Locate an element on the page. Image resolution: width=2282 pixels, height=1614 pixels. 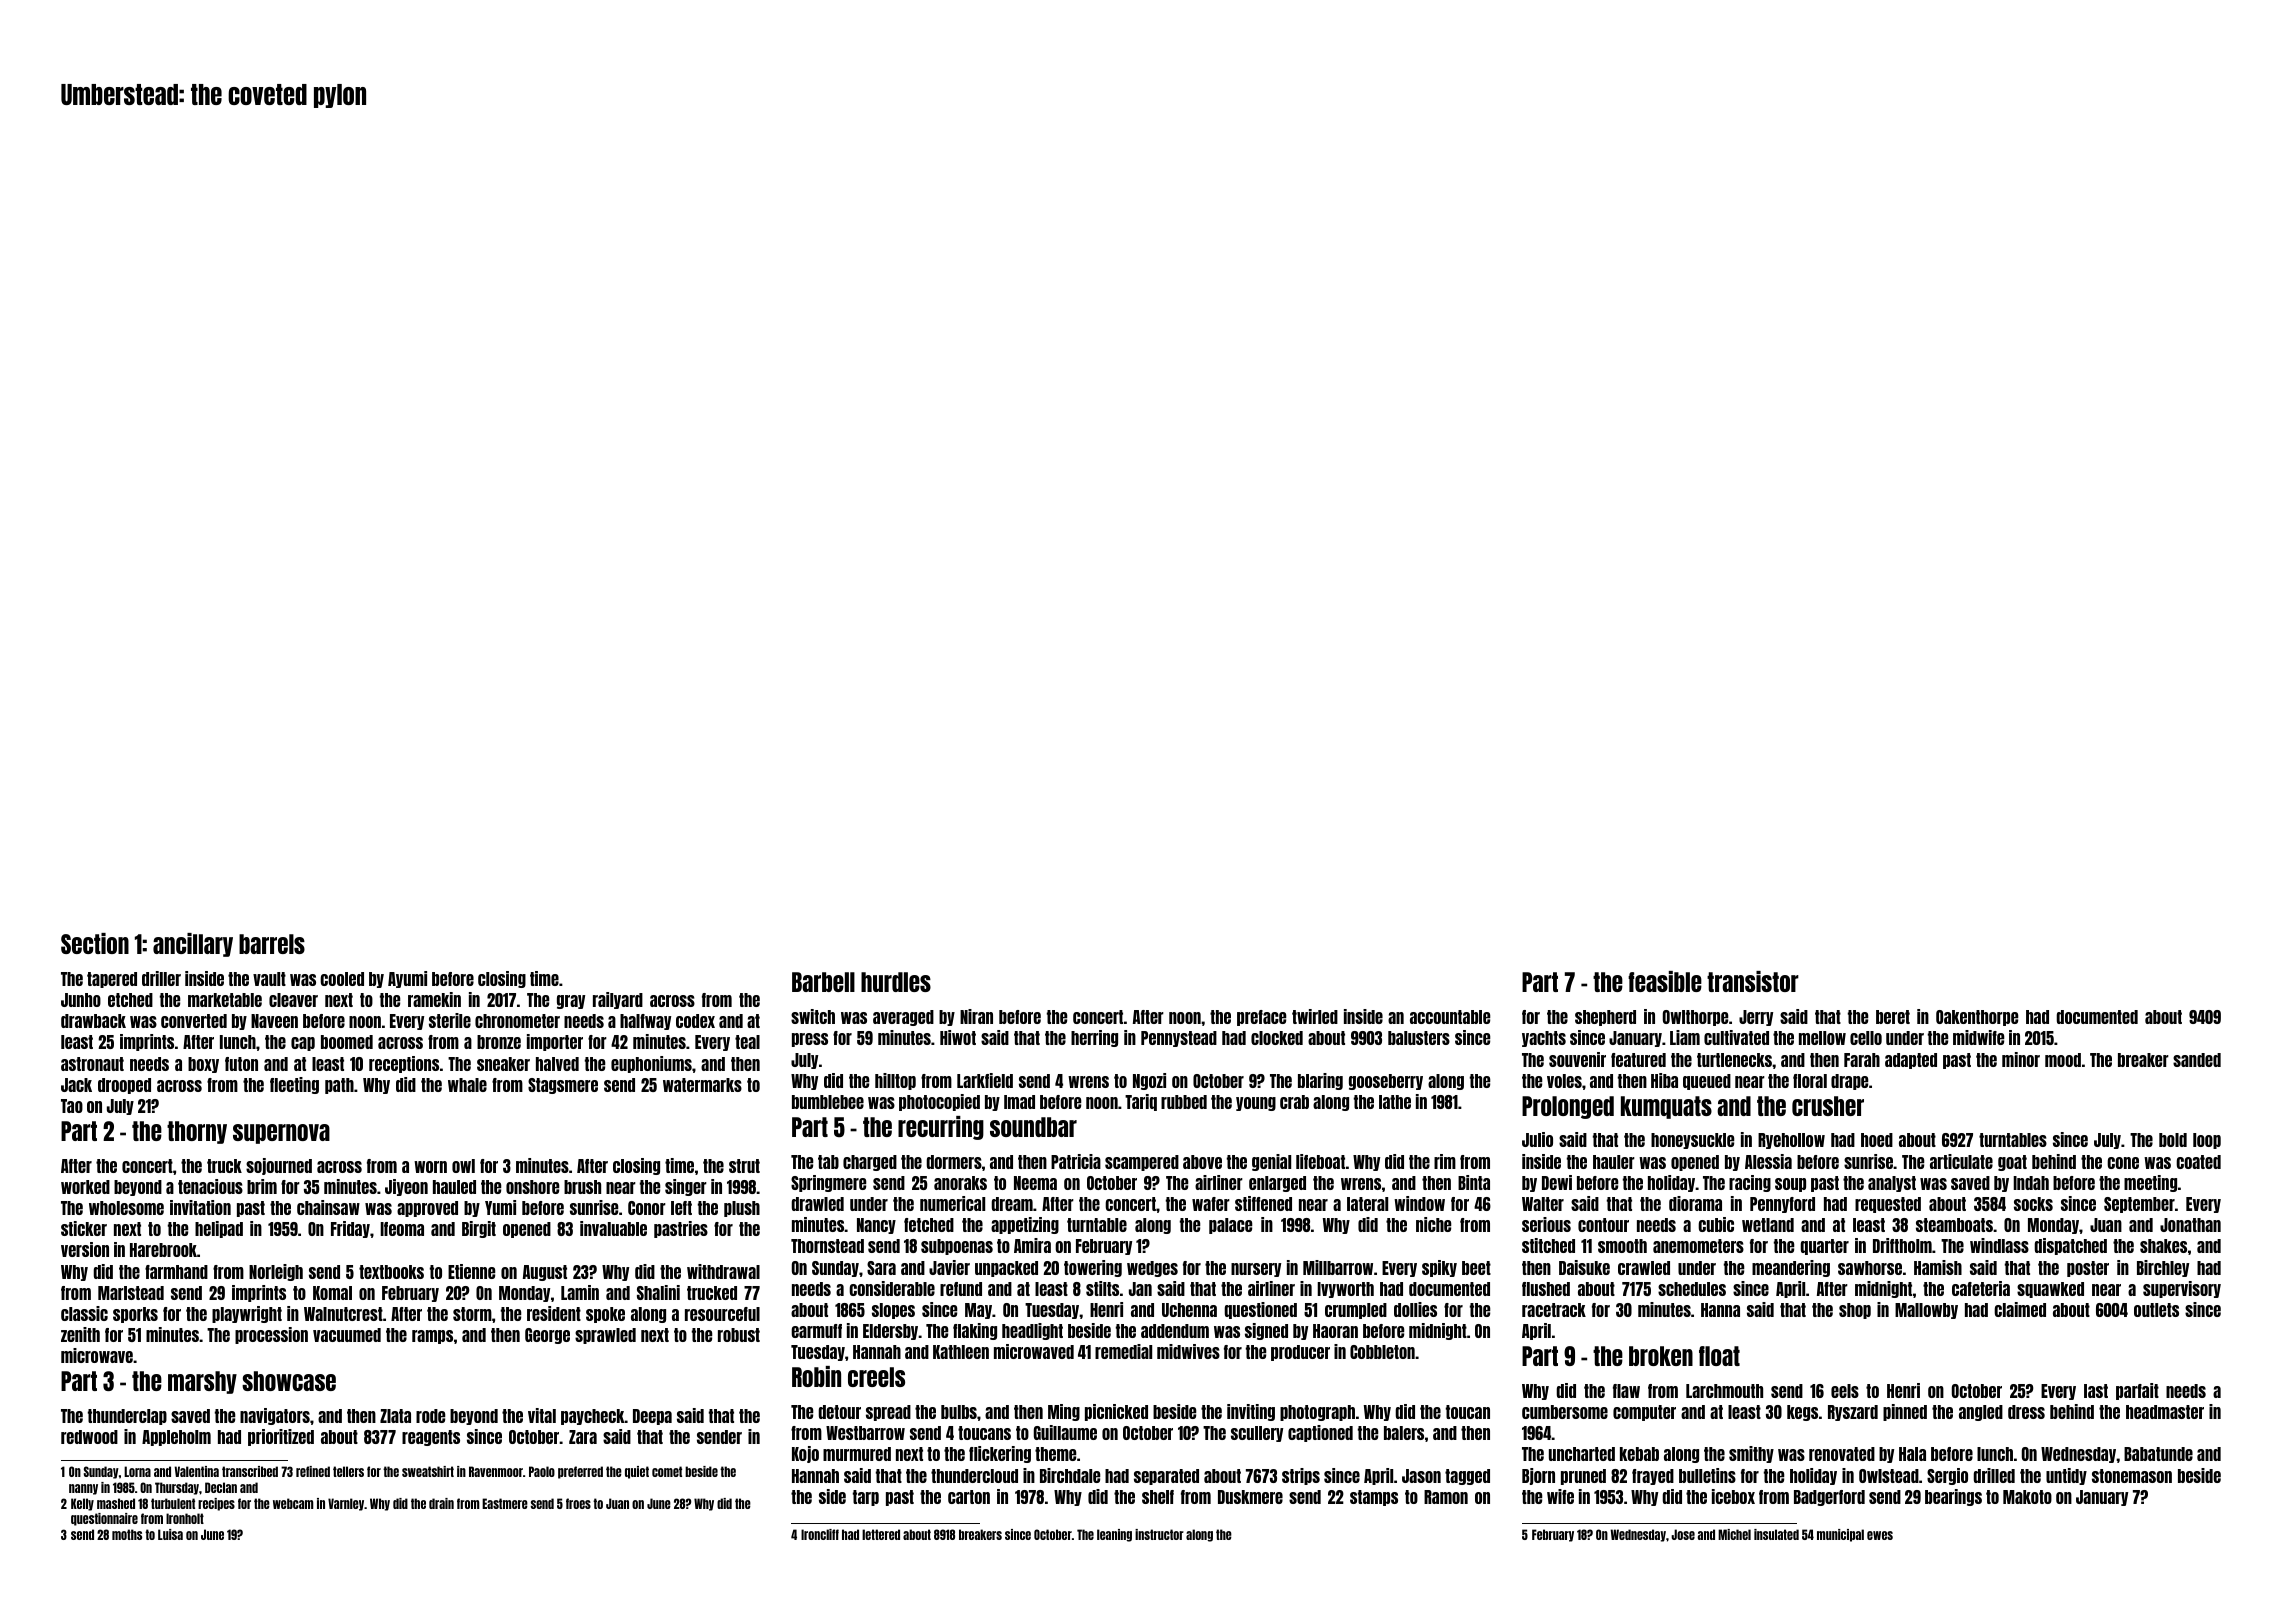
balers is located at coordinates (1404, 1433).
